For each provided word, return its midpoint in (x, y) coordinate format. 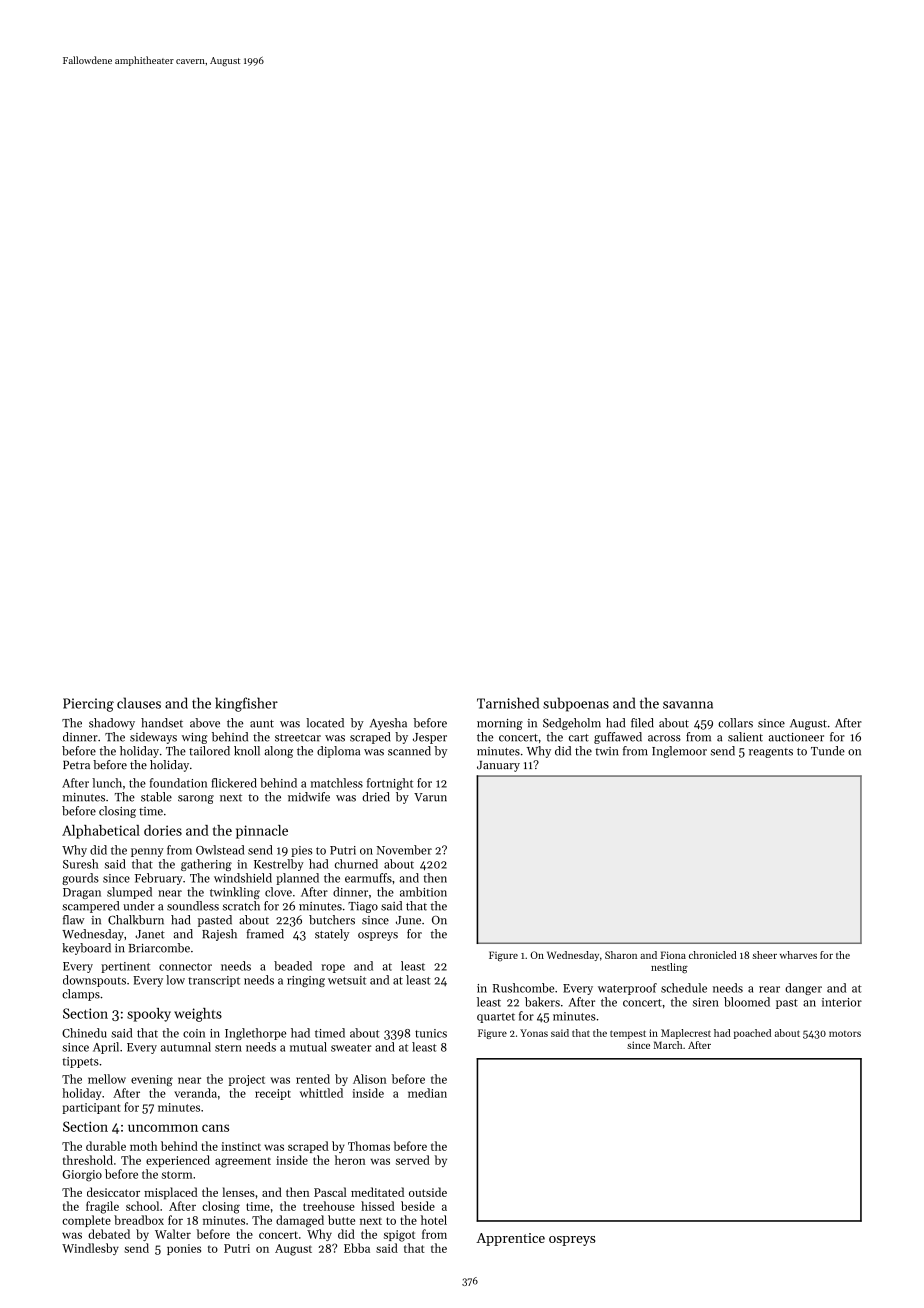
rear (769, 989)
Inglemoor (679, 752)
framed (265, 934)
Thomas (369, 1146)
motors (845, 1034)
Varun (430, 797)
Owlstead (220, 850)
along (279, 752)
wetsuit (347, 980)
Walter (173, 1234)
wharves (798, 955)
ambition (423, 892)
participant (91, 1108)
